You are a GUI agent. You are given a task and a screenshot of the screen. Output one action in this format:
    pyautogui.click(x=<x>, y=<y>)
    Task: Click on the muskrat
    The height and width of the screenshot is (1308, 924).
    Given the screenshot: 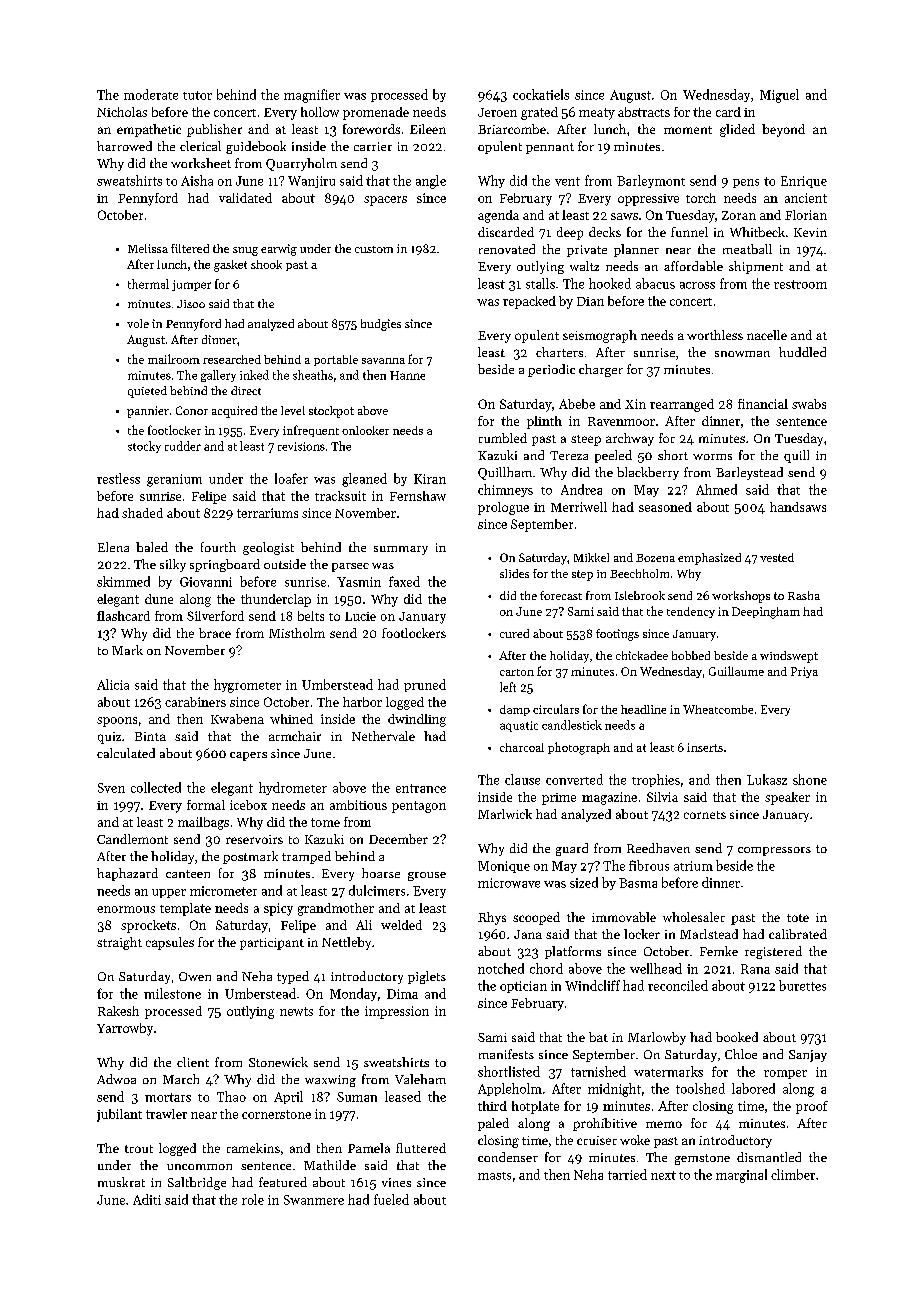 What is the action you would take?
    pyautogui.click(x=121, y=1182)
